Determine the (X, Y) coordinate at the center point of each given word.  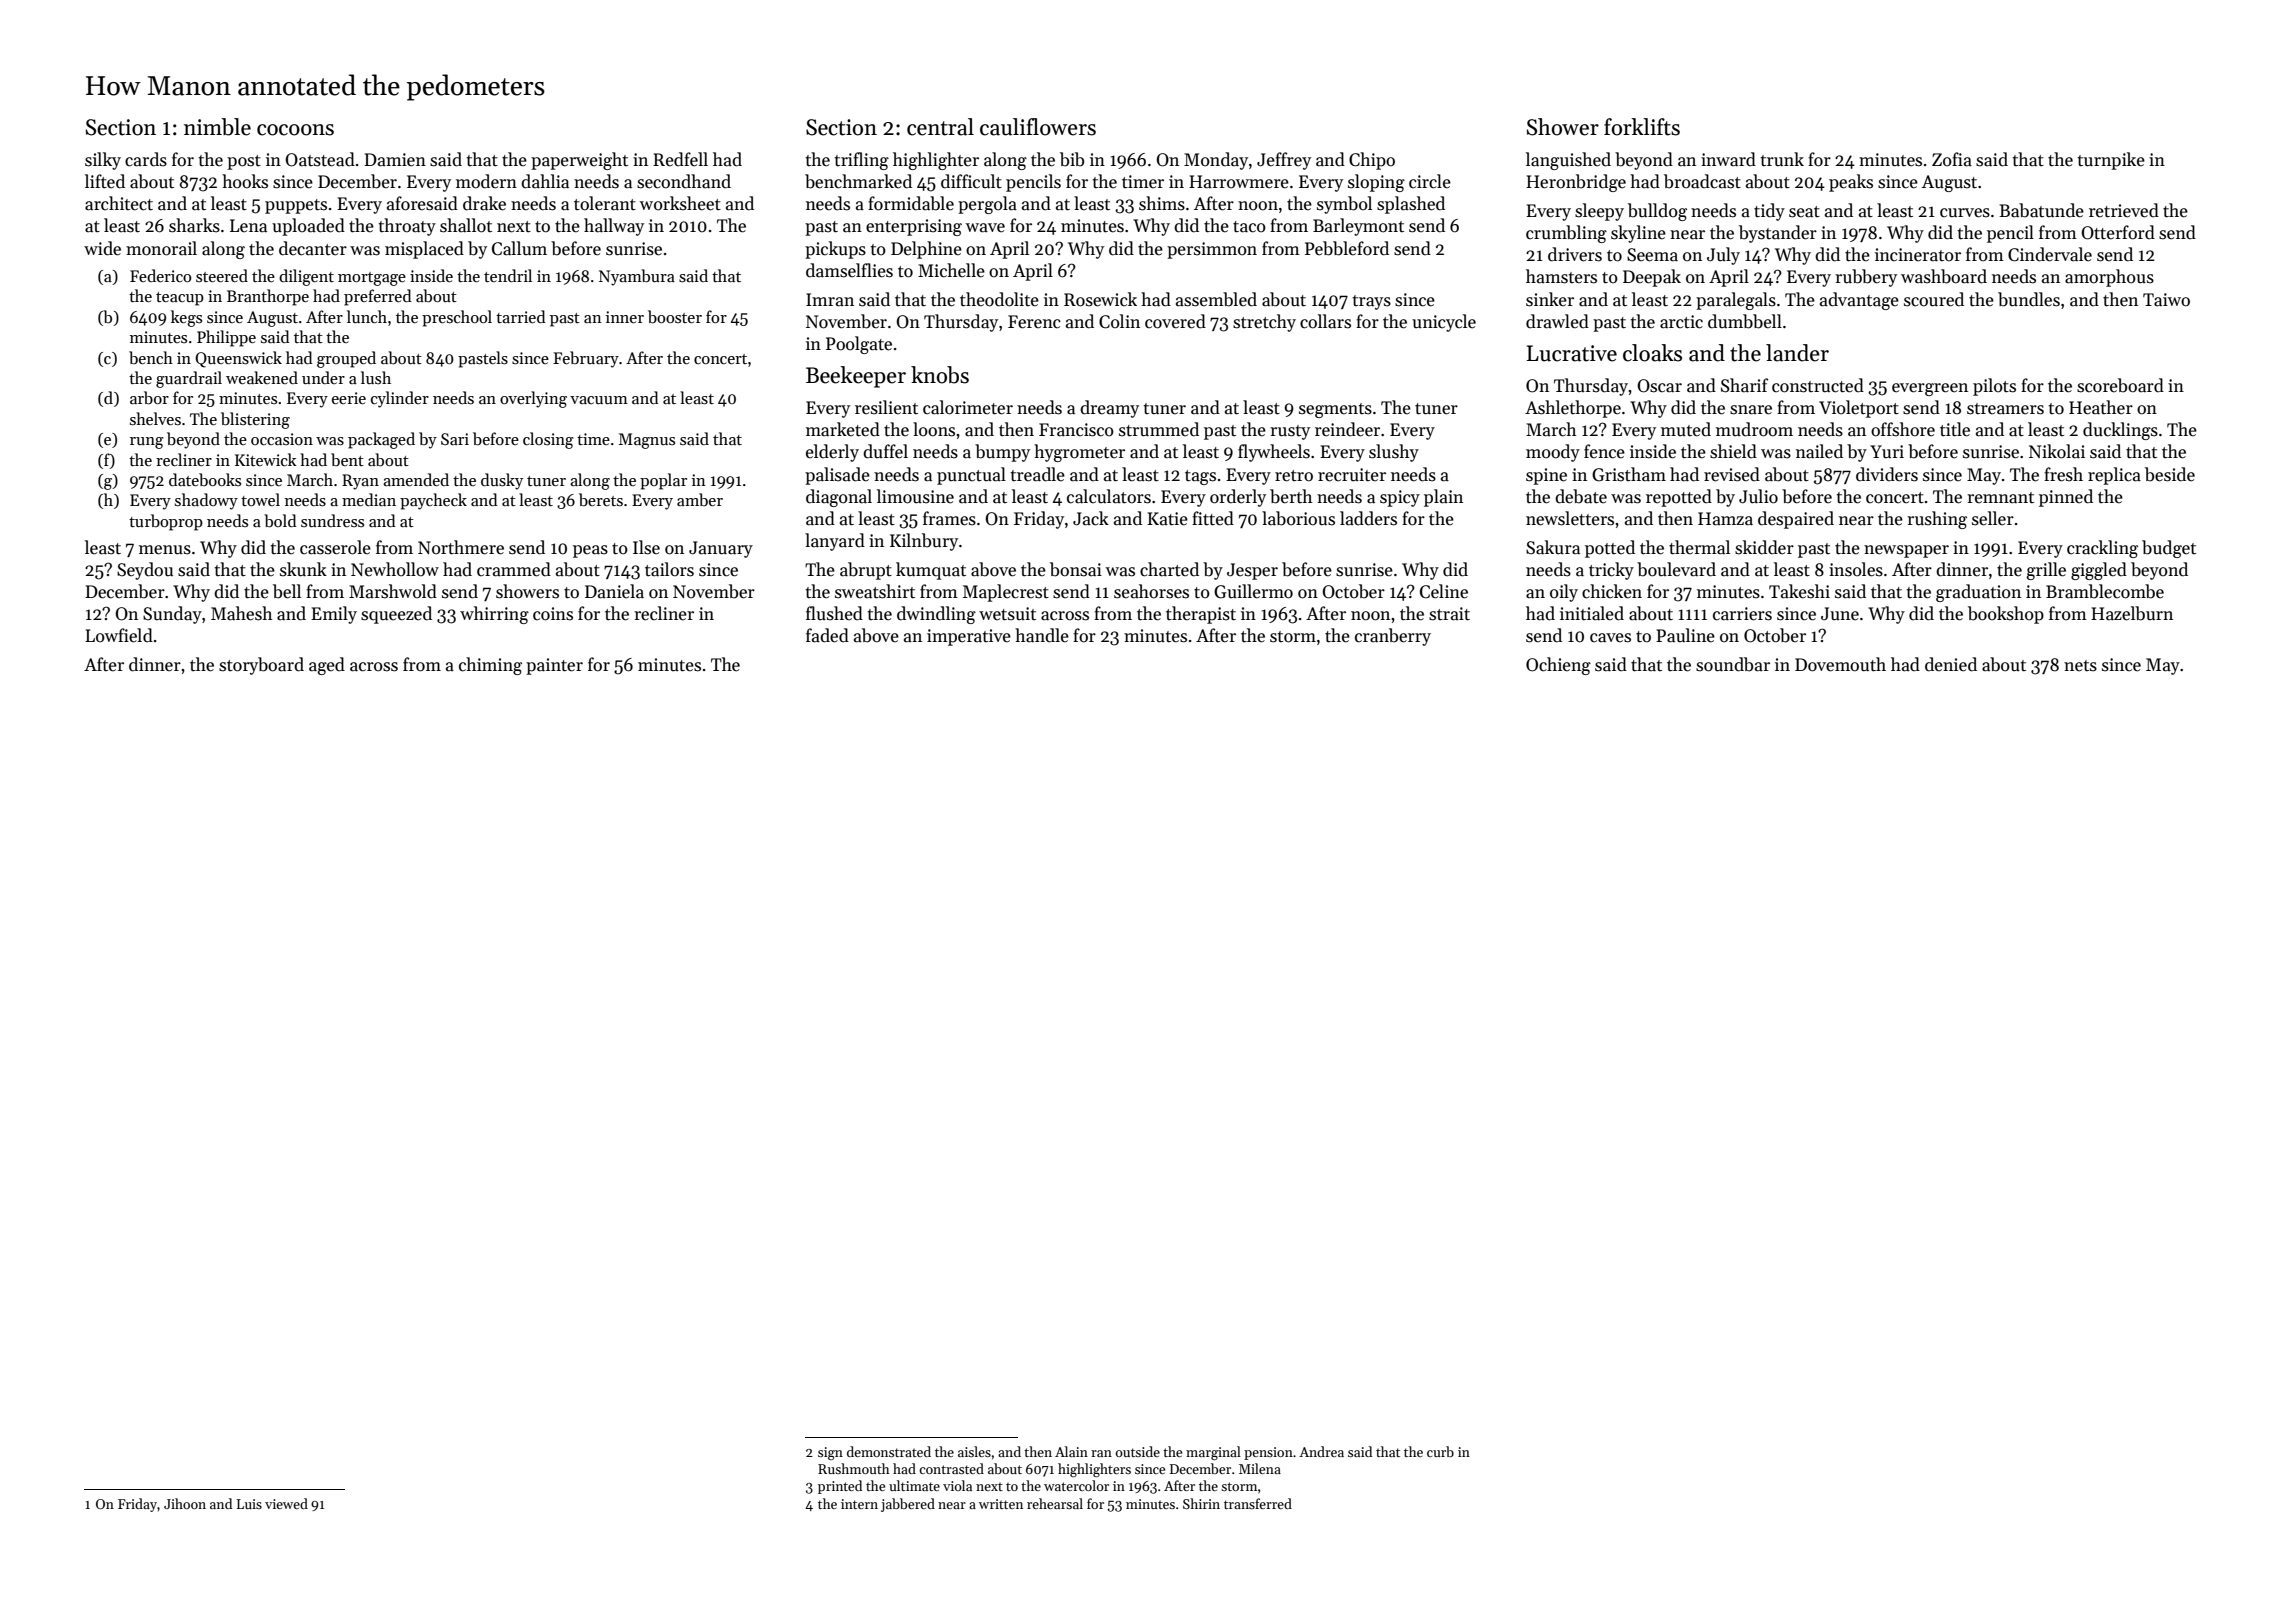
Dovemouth (1840, 664)
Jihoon (185, 1503)
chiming (490, 666)
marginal (1213, 1453)
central (940, 127)
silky (103, 161)
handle (1042, 635)
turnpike (2111, 161)
